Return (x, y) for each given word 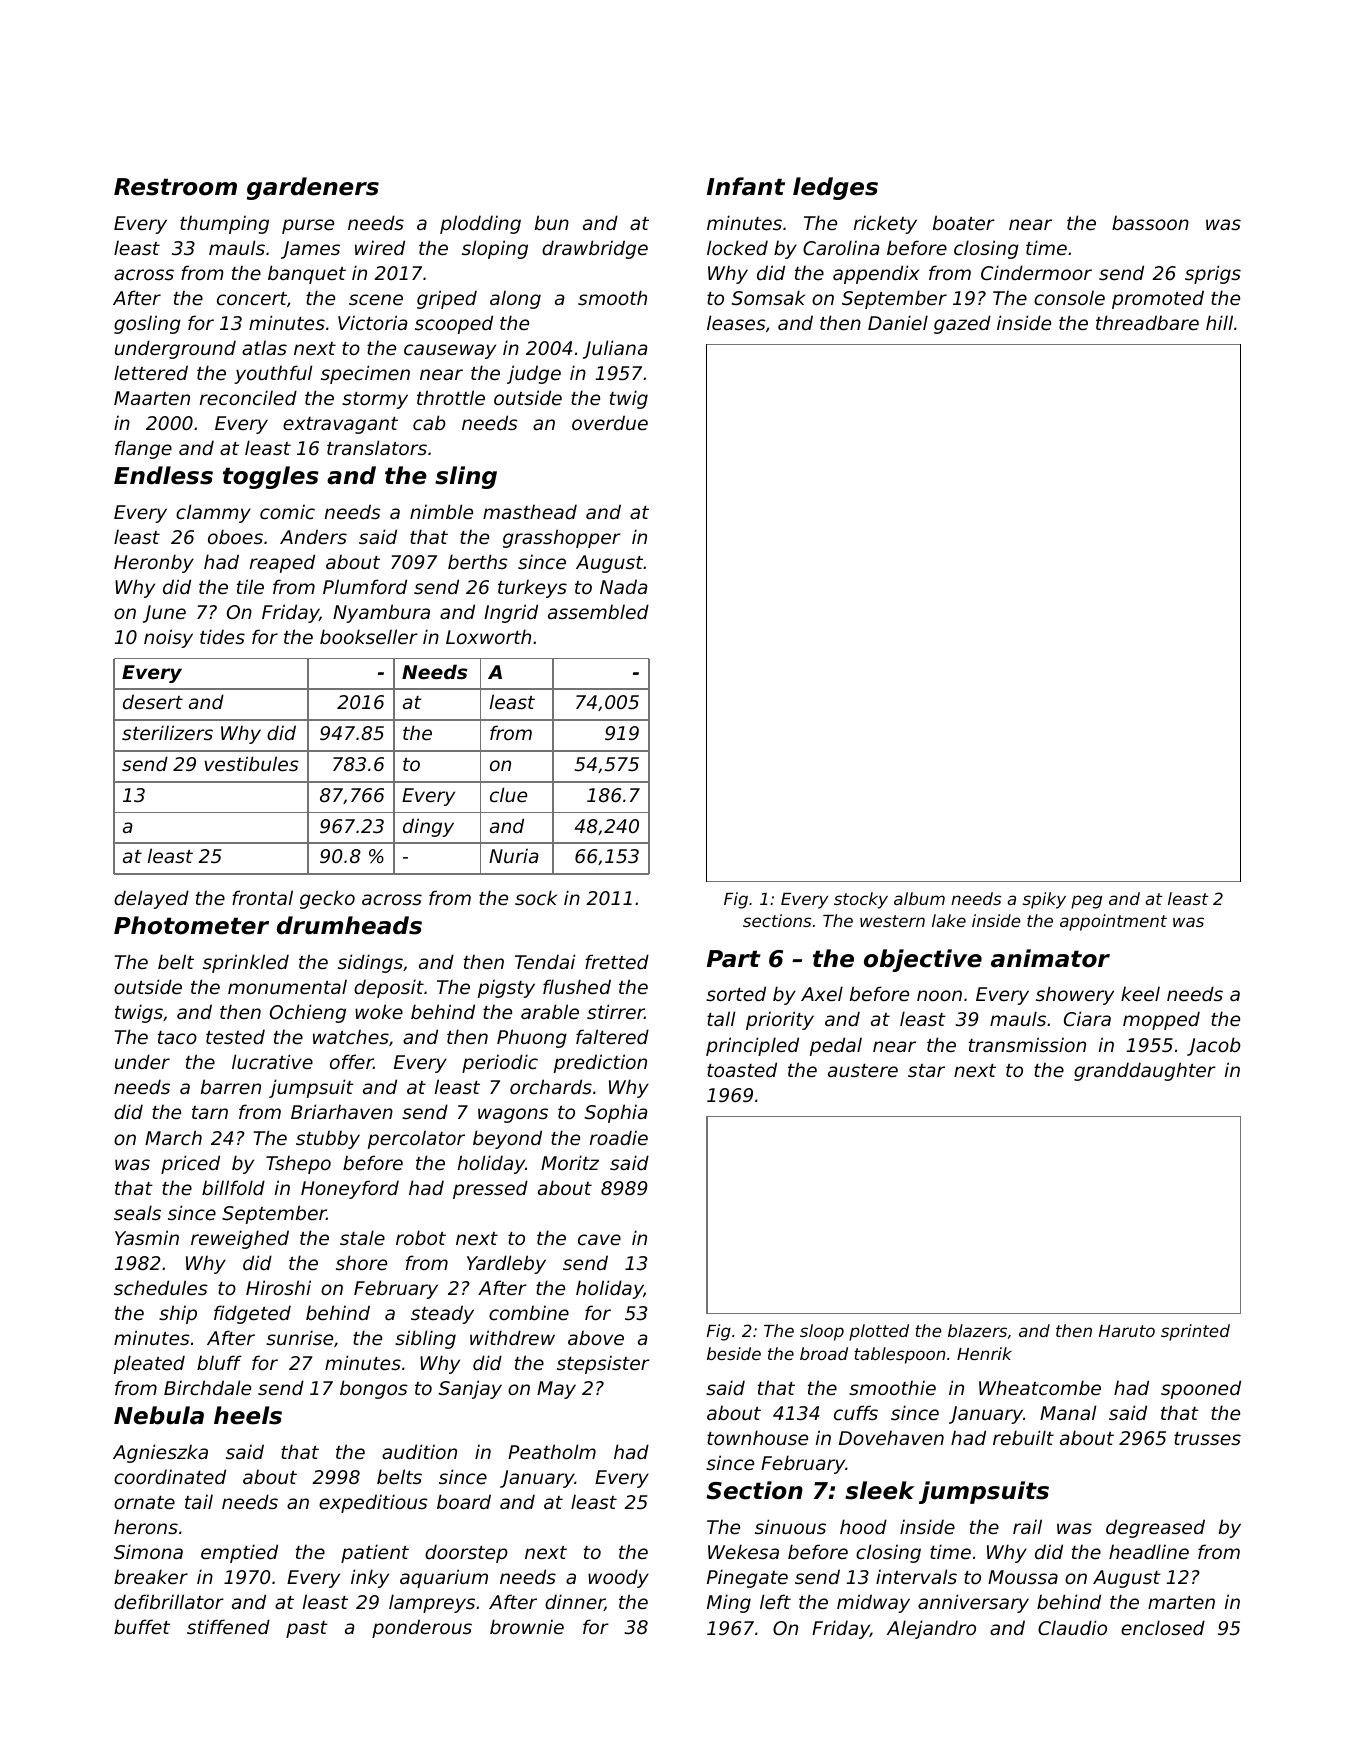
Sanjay (470, 1389)
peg (1086, 902)
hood (863, 1526)
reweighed (240, 1239)
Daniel (898, 322)
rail (1027, 1526)
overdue (610, 422)
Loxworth (488, 636)
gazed (962, 324)
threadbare (1147, 322)
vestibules (251, 763)
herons (146, 1526)
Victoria (373, 322)
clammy (213, 513)
